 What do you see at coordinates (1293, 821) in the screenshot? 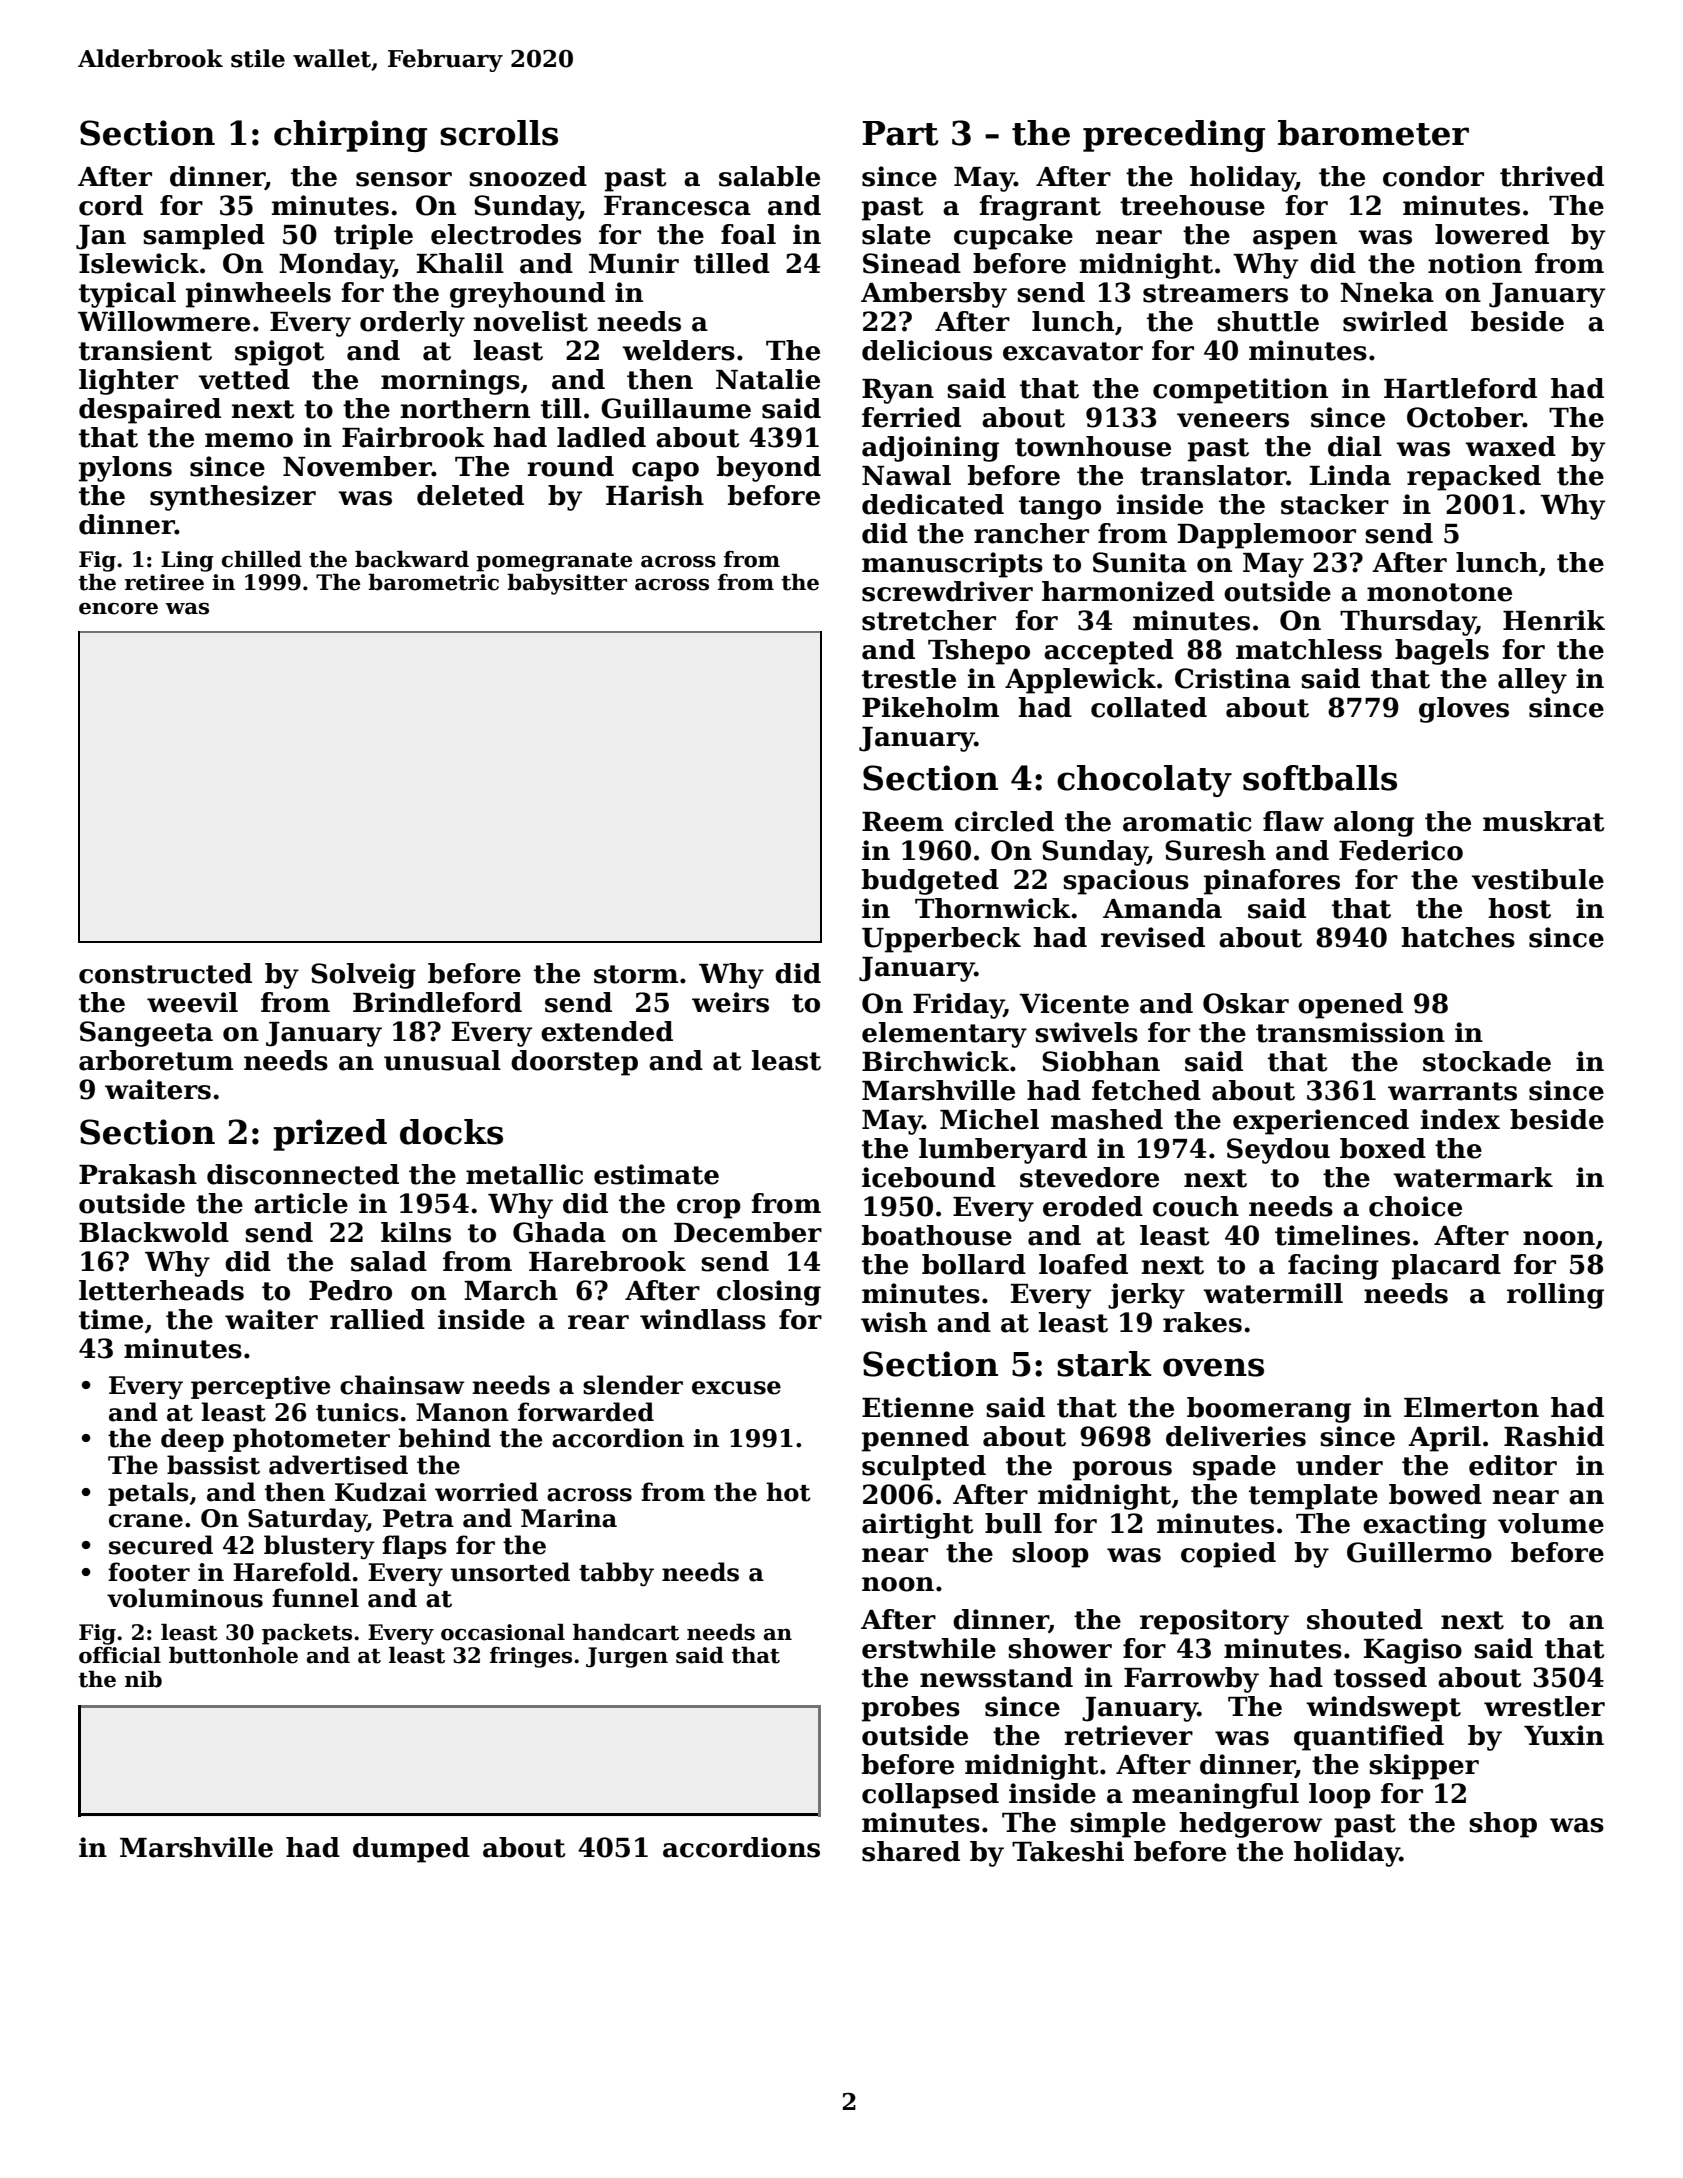
I see `flaw` at bounding box center [1293, 821].
